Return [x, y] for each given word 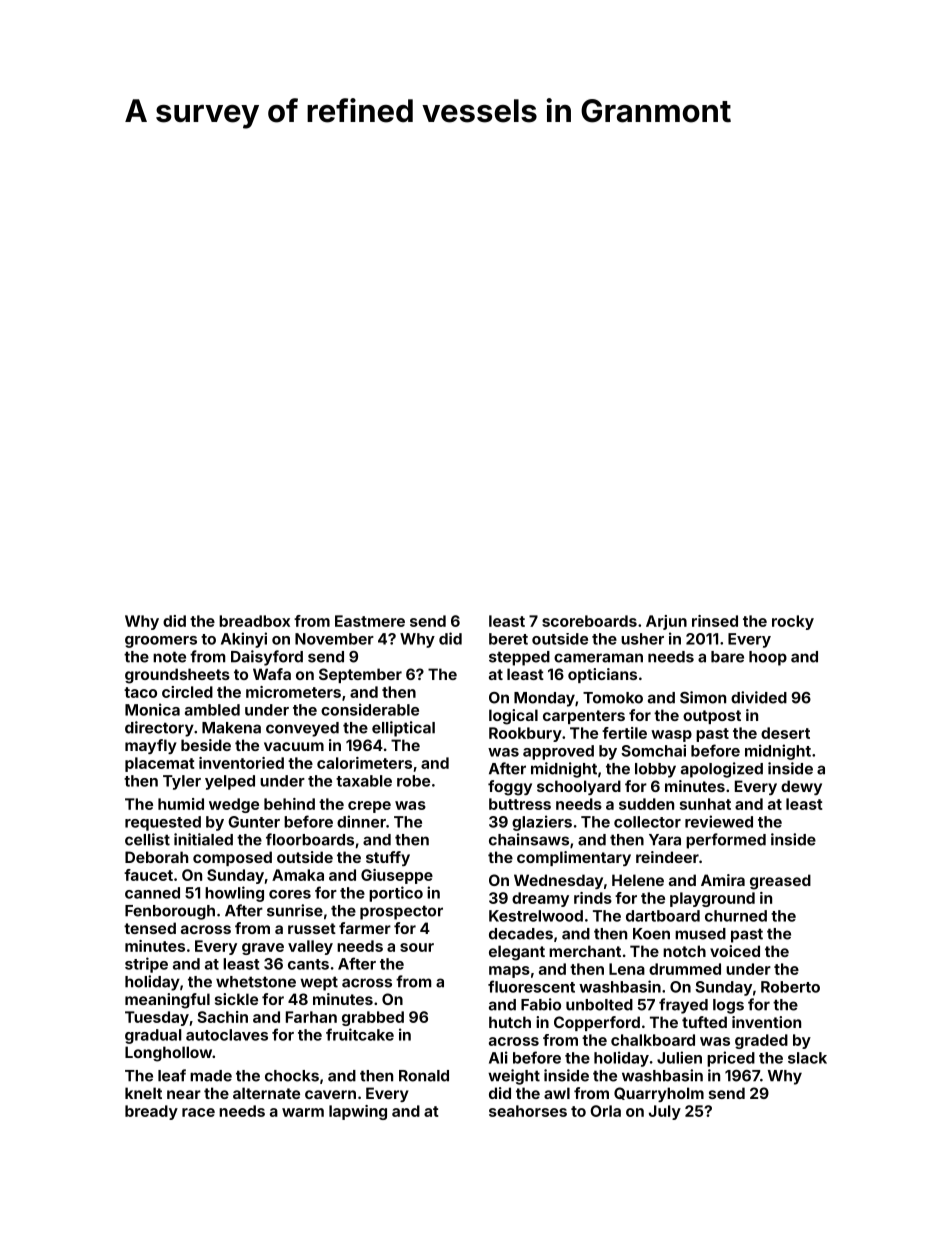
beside [206, 745]
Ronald [424, 1076]
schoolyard [579, 787]
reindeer [667, 857]
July [665, 1112]
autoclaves [227, 1035]
